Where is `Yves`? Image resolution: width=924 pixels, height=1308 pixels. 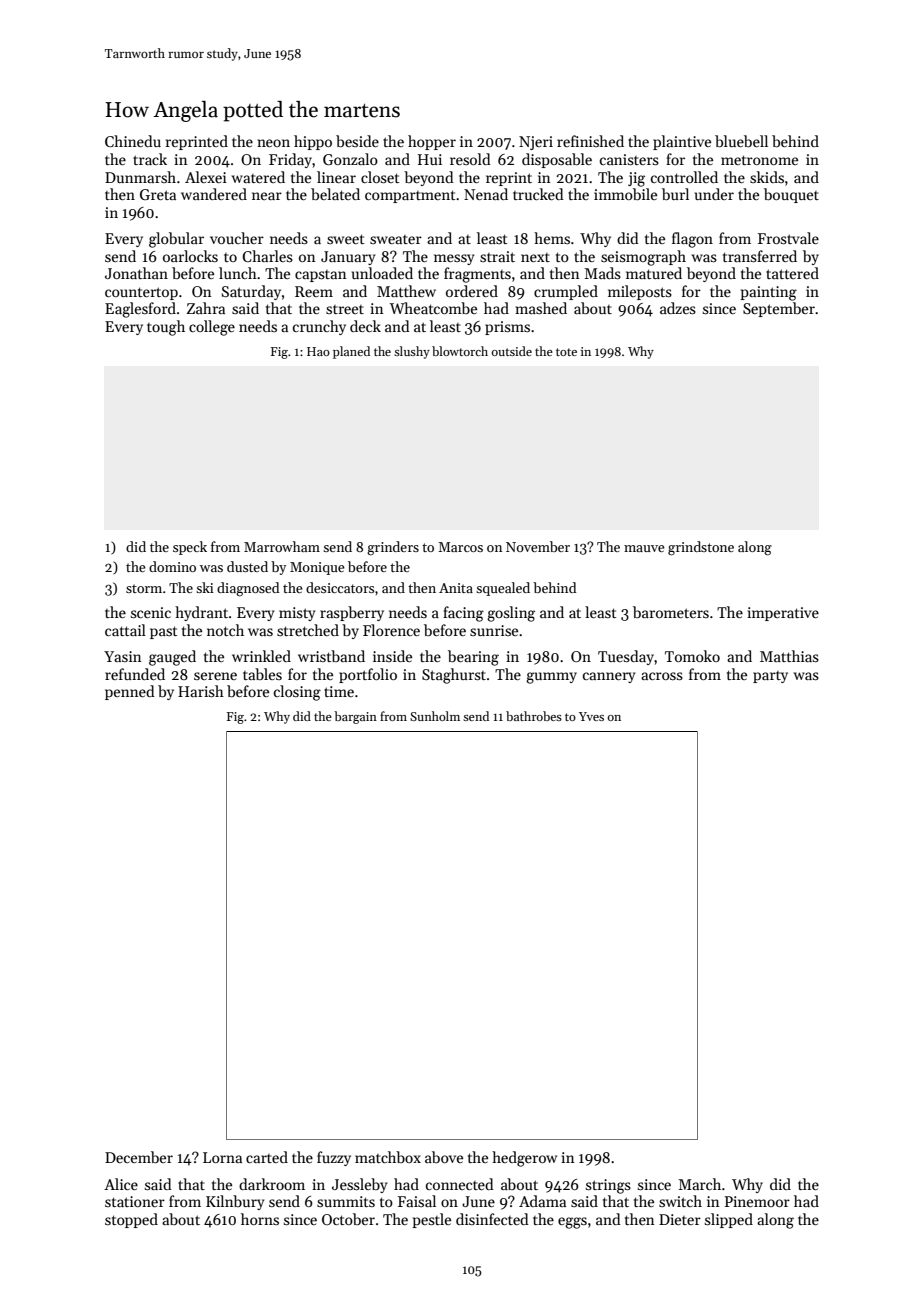 Yves is located at coordinates (591, 716).
